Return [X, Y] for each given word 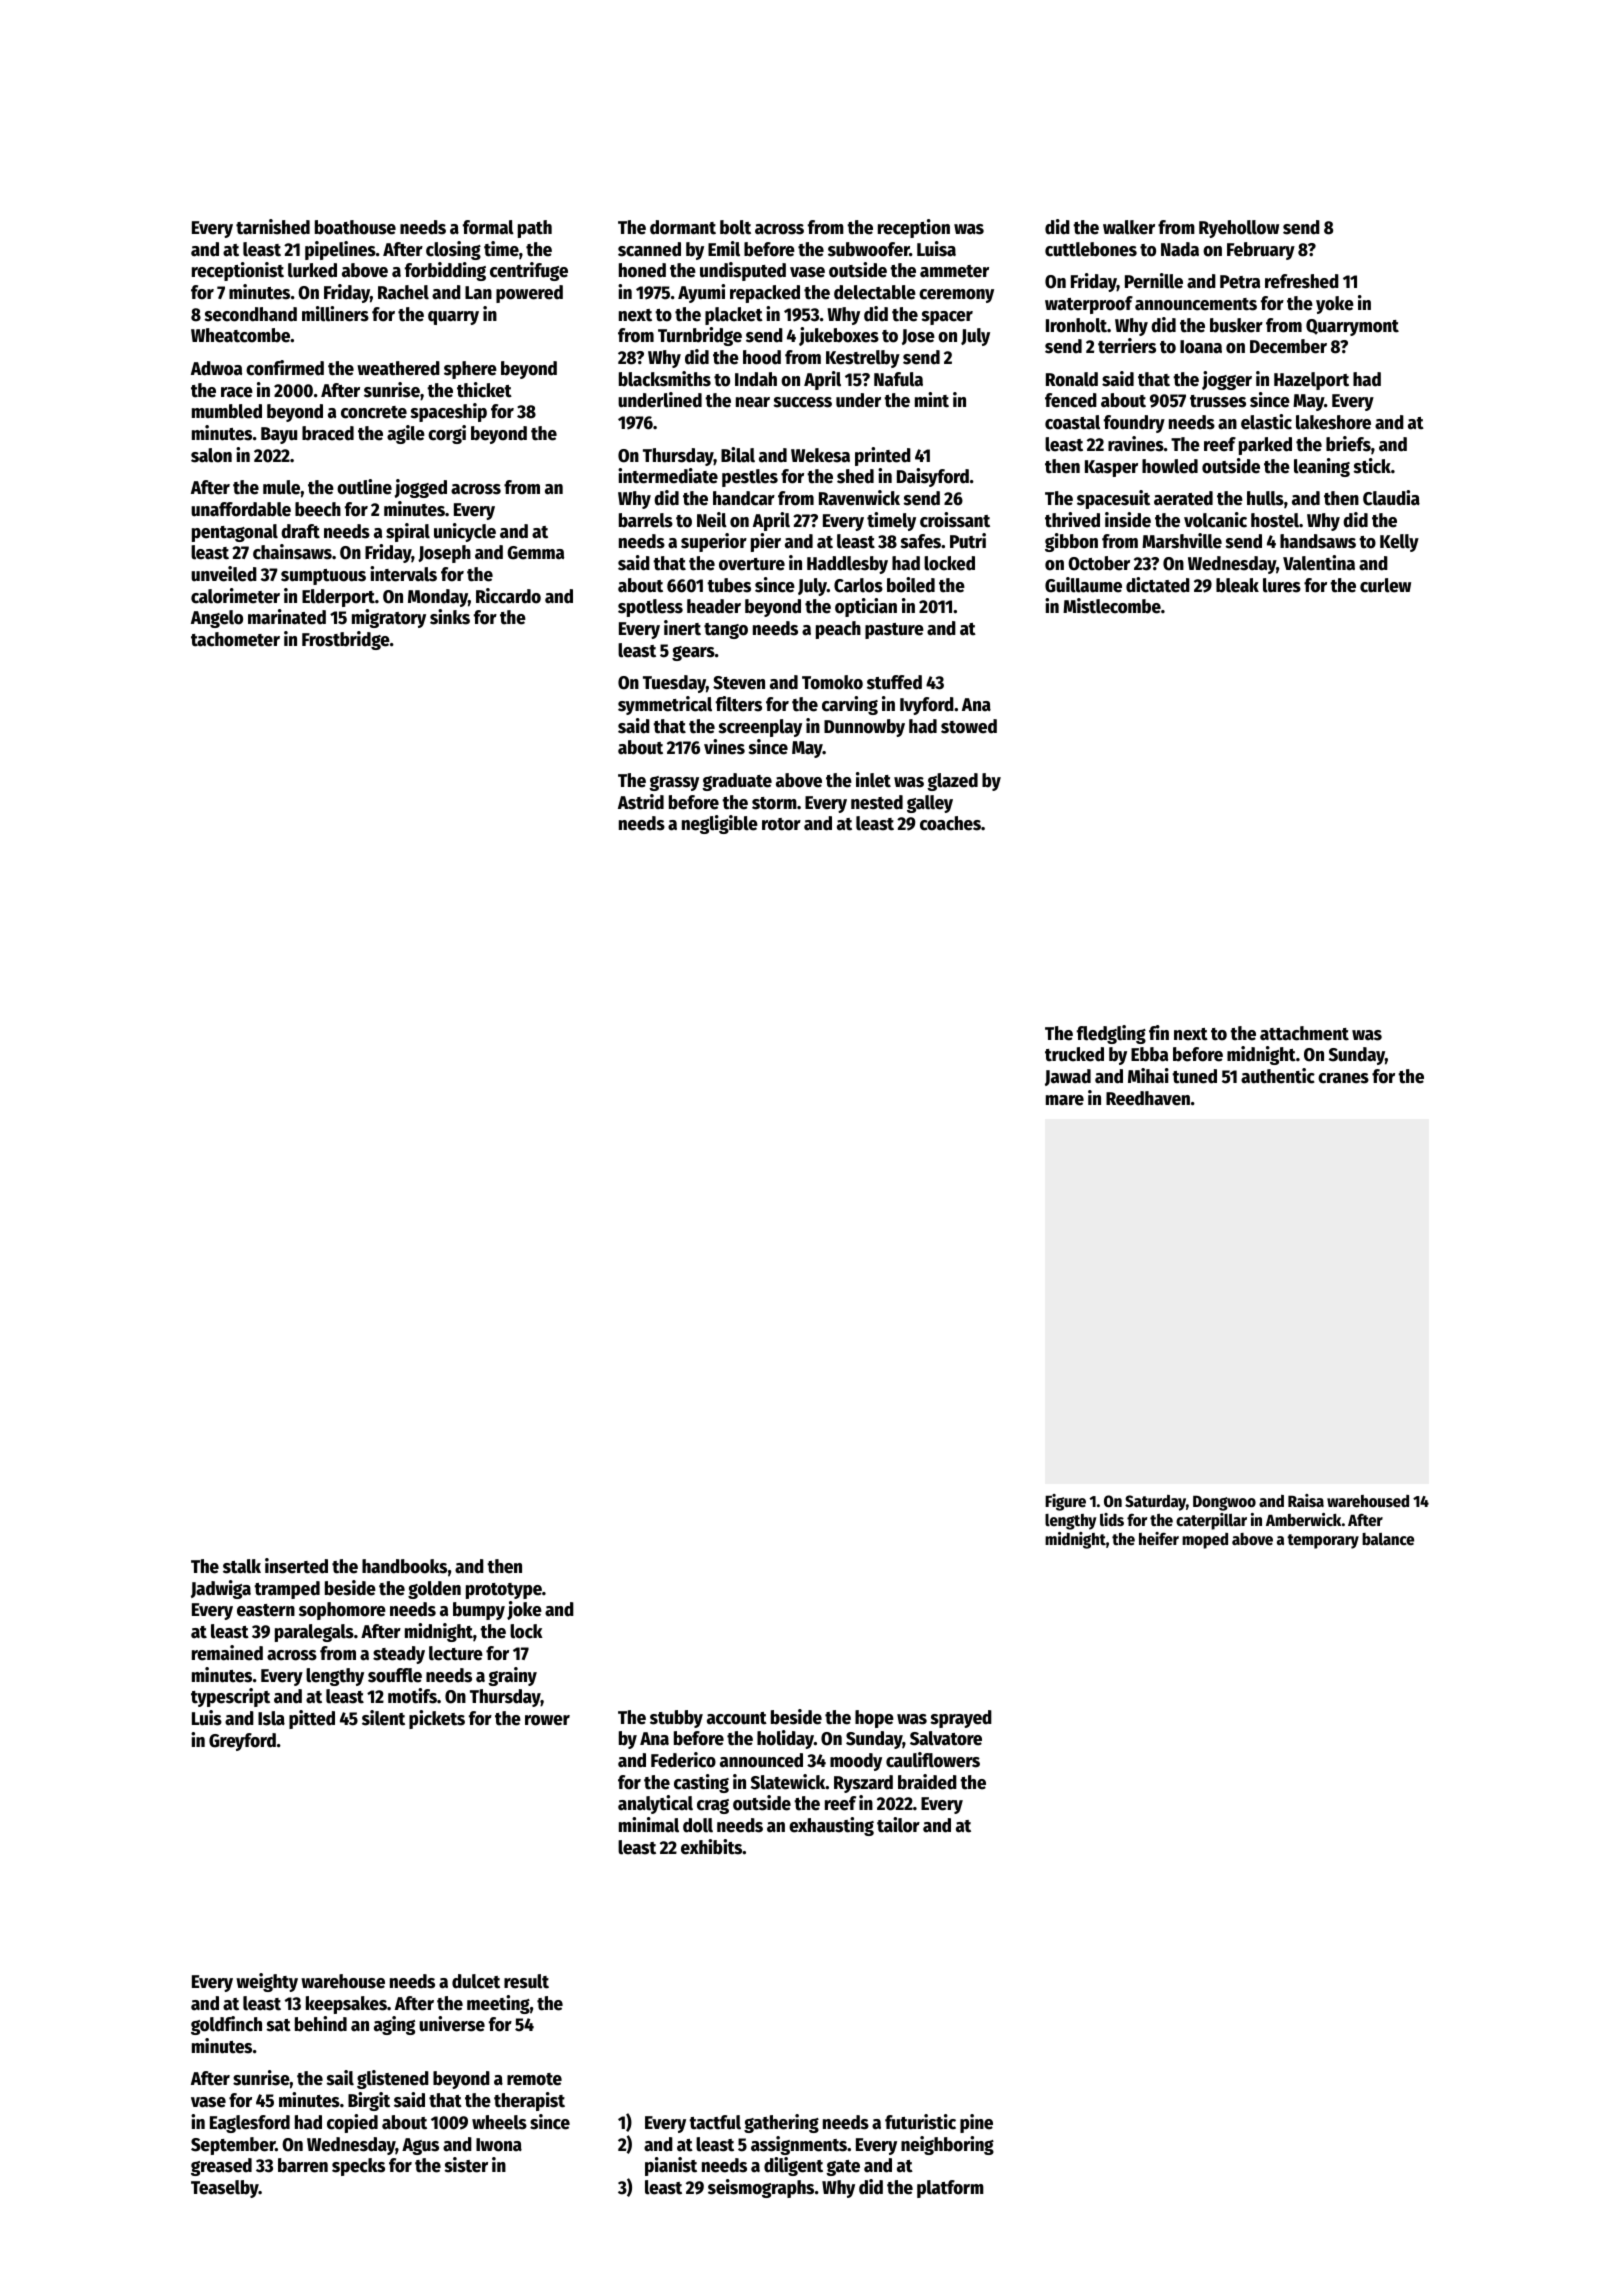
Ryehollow [1239, 229]
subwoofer [869, 249]
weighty [267, 1982]
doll [698, 1825]
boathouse [355, 227]
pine [976, 2123]
